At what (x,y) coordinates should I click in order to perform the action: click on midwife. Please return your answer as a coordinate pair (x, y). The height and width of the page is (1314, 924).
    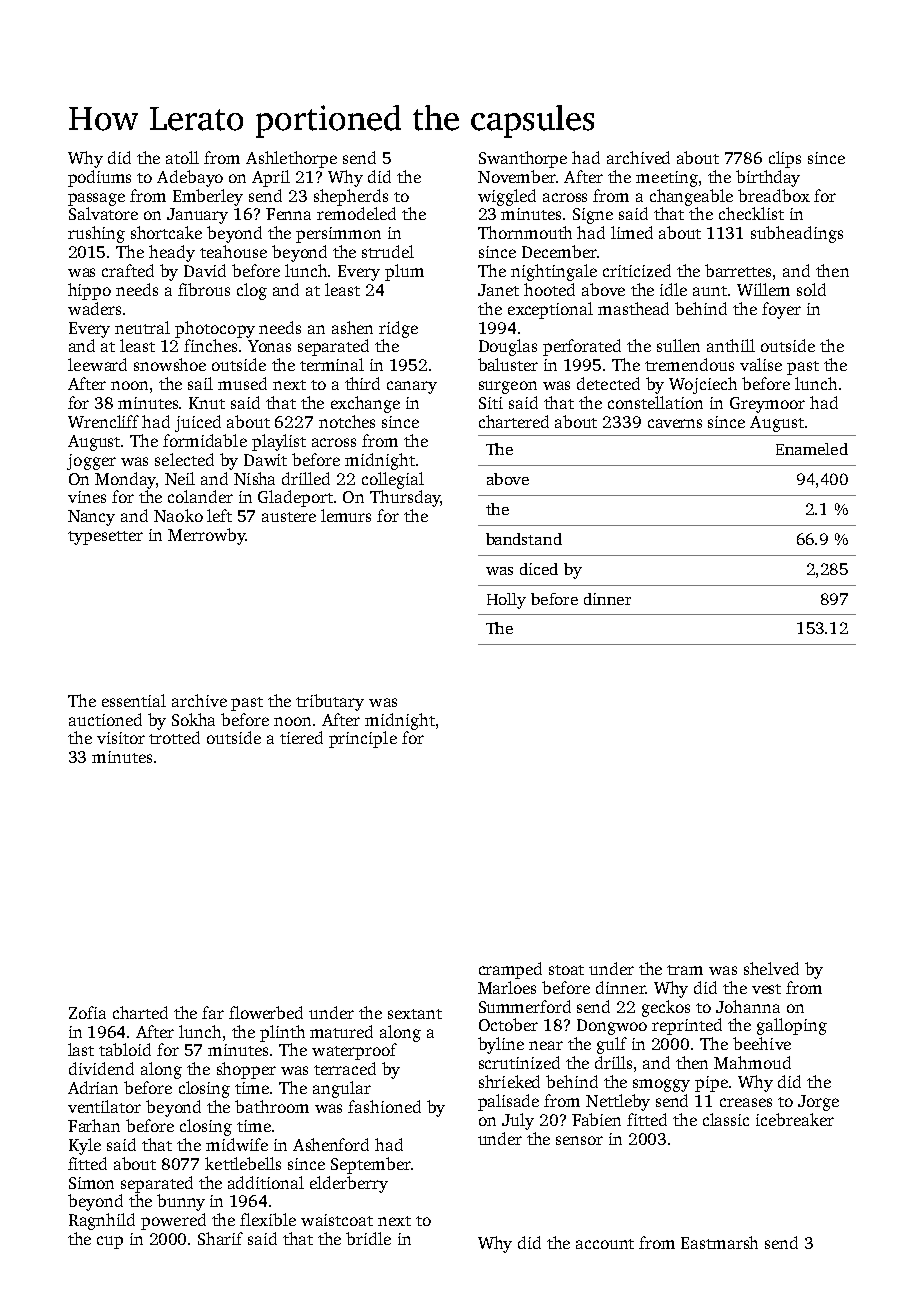
    Looking at the image, I should click on (237, 1144).
